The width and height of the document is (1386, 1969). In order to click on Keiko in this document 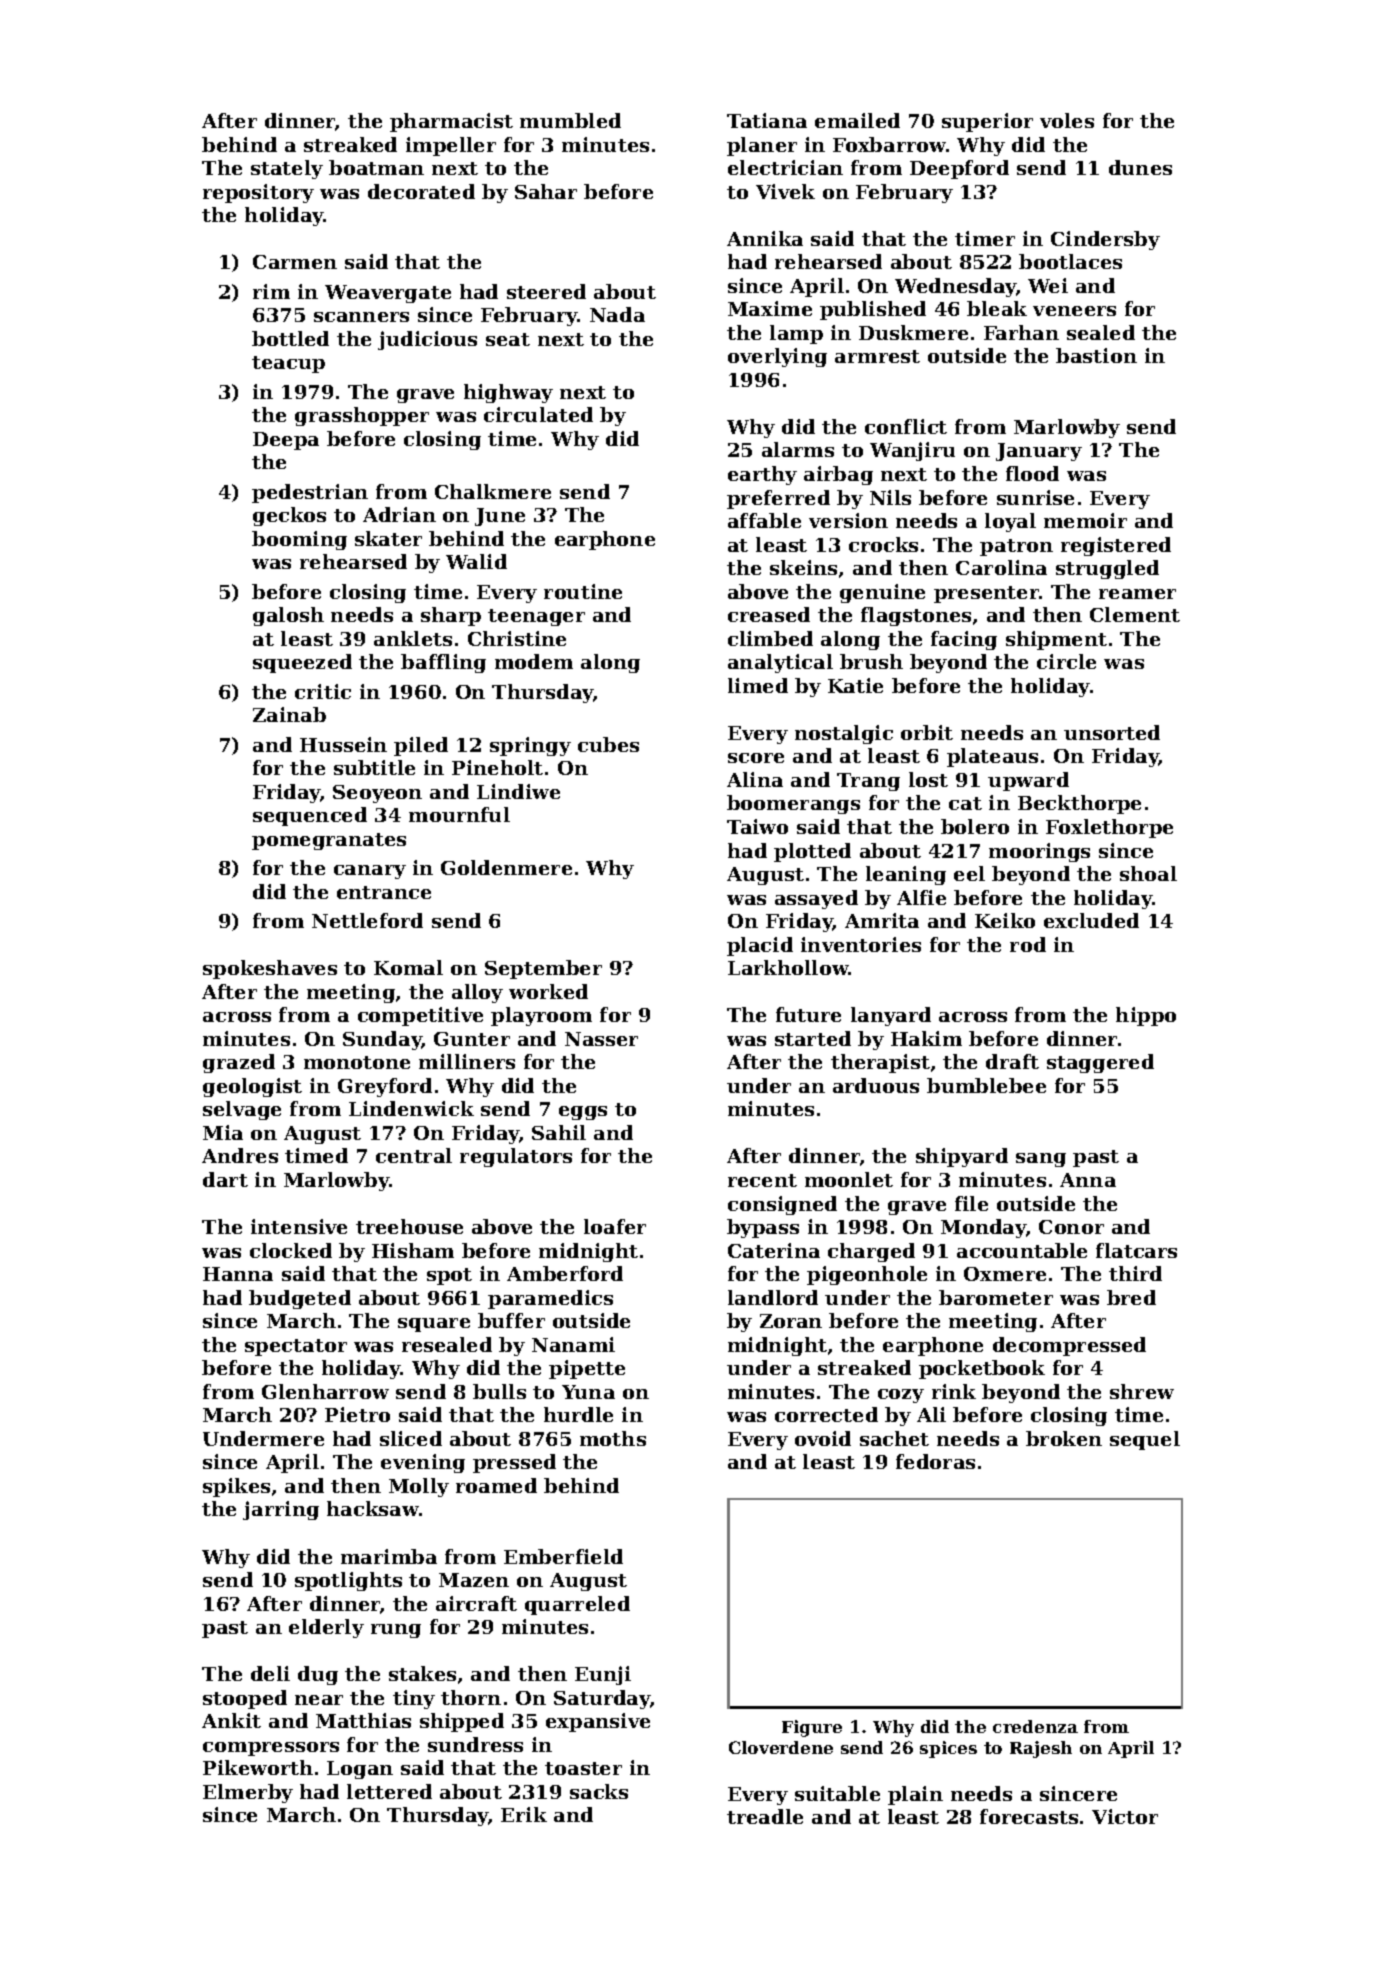, I will do `click(1005, 920)`.
